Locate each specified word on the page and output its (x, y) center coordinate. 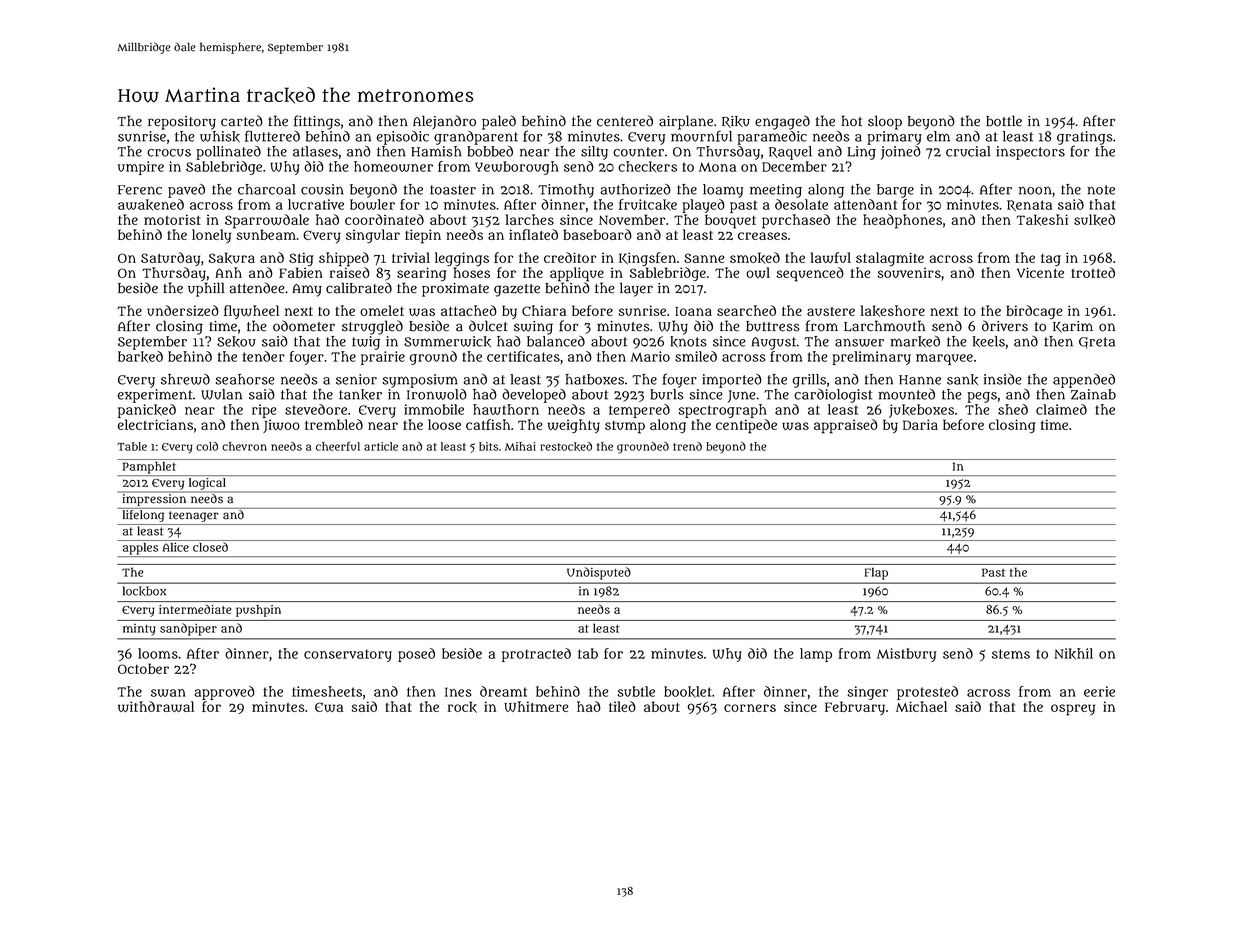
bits (488, 446)
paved (186, 191)
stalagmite (890, 259)
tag (1051, 260)
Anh (228, 272)
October (143, 668)
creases (762, 236)
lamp (816, 655)
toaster (453, 190)
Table (132, 446)
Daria (920, 424)
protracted (536, 655)
